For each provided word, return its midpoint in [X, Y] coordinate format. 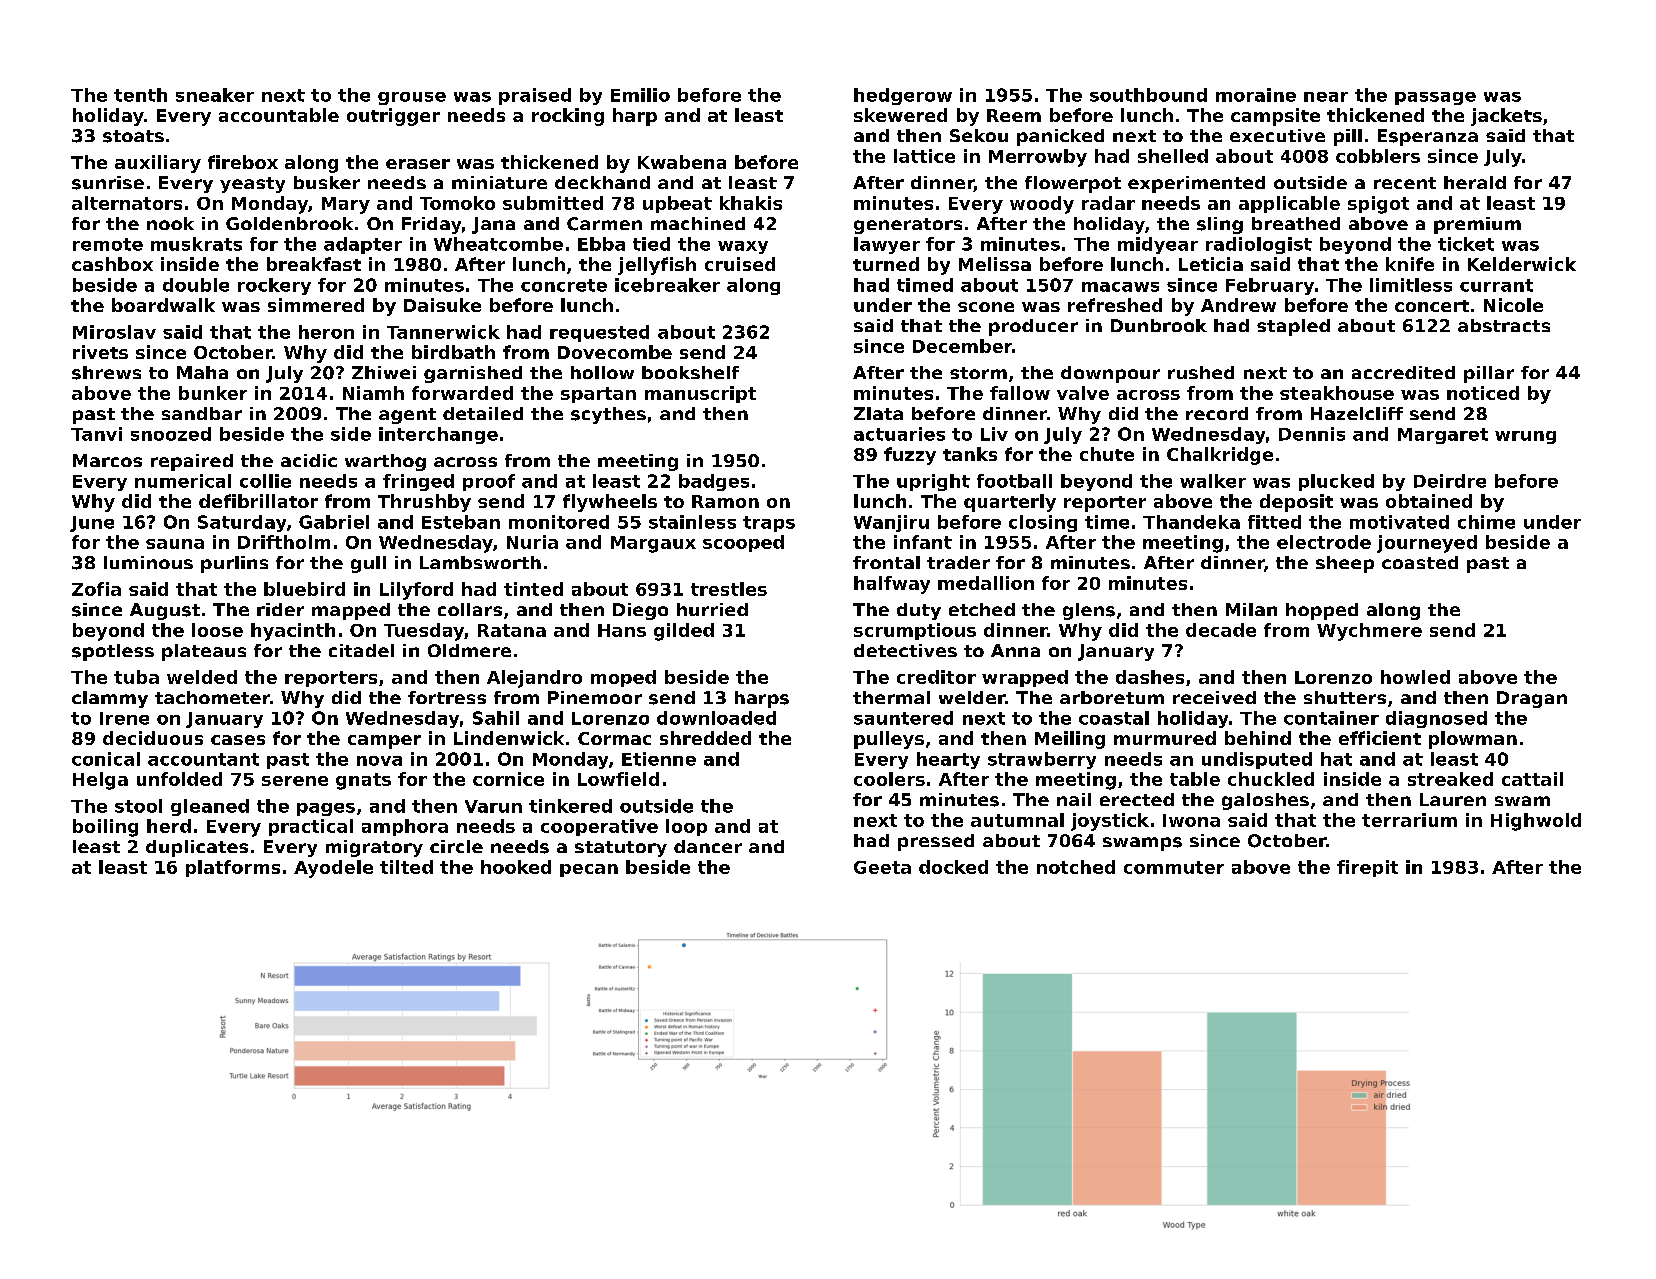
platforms [233, 868]
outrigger [393, 117]
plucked [1336, 482]
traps [769, 524]
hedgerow [903, 96]
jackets [1506, 117]
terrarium [1409, 820]
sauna [175, 544]
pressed [936, 842]
